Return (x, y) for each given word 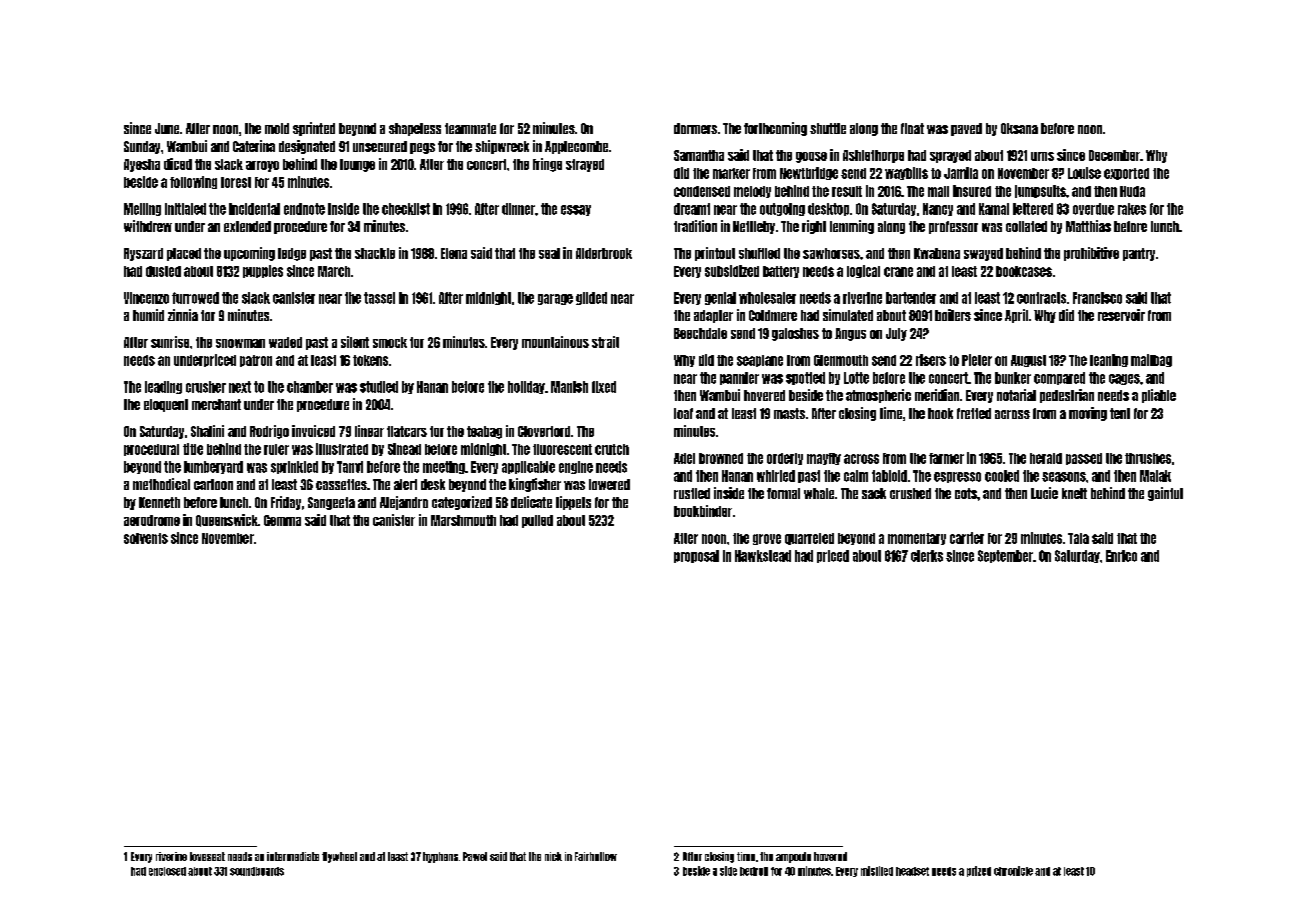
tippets (573, 503)
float (912, 128)
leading (163, 387)
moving (1088, 414)
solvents (146, 538)
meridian (937, 395)
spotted (805, 378)
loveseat (207, 856)
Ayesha (142, 165)
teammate (470, 128)
